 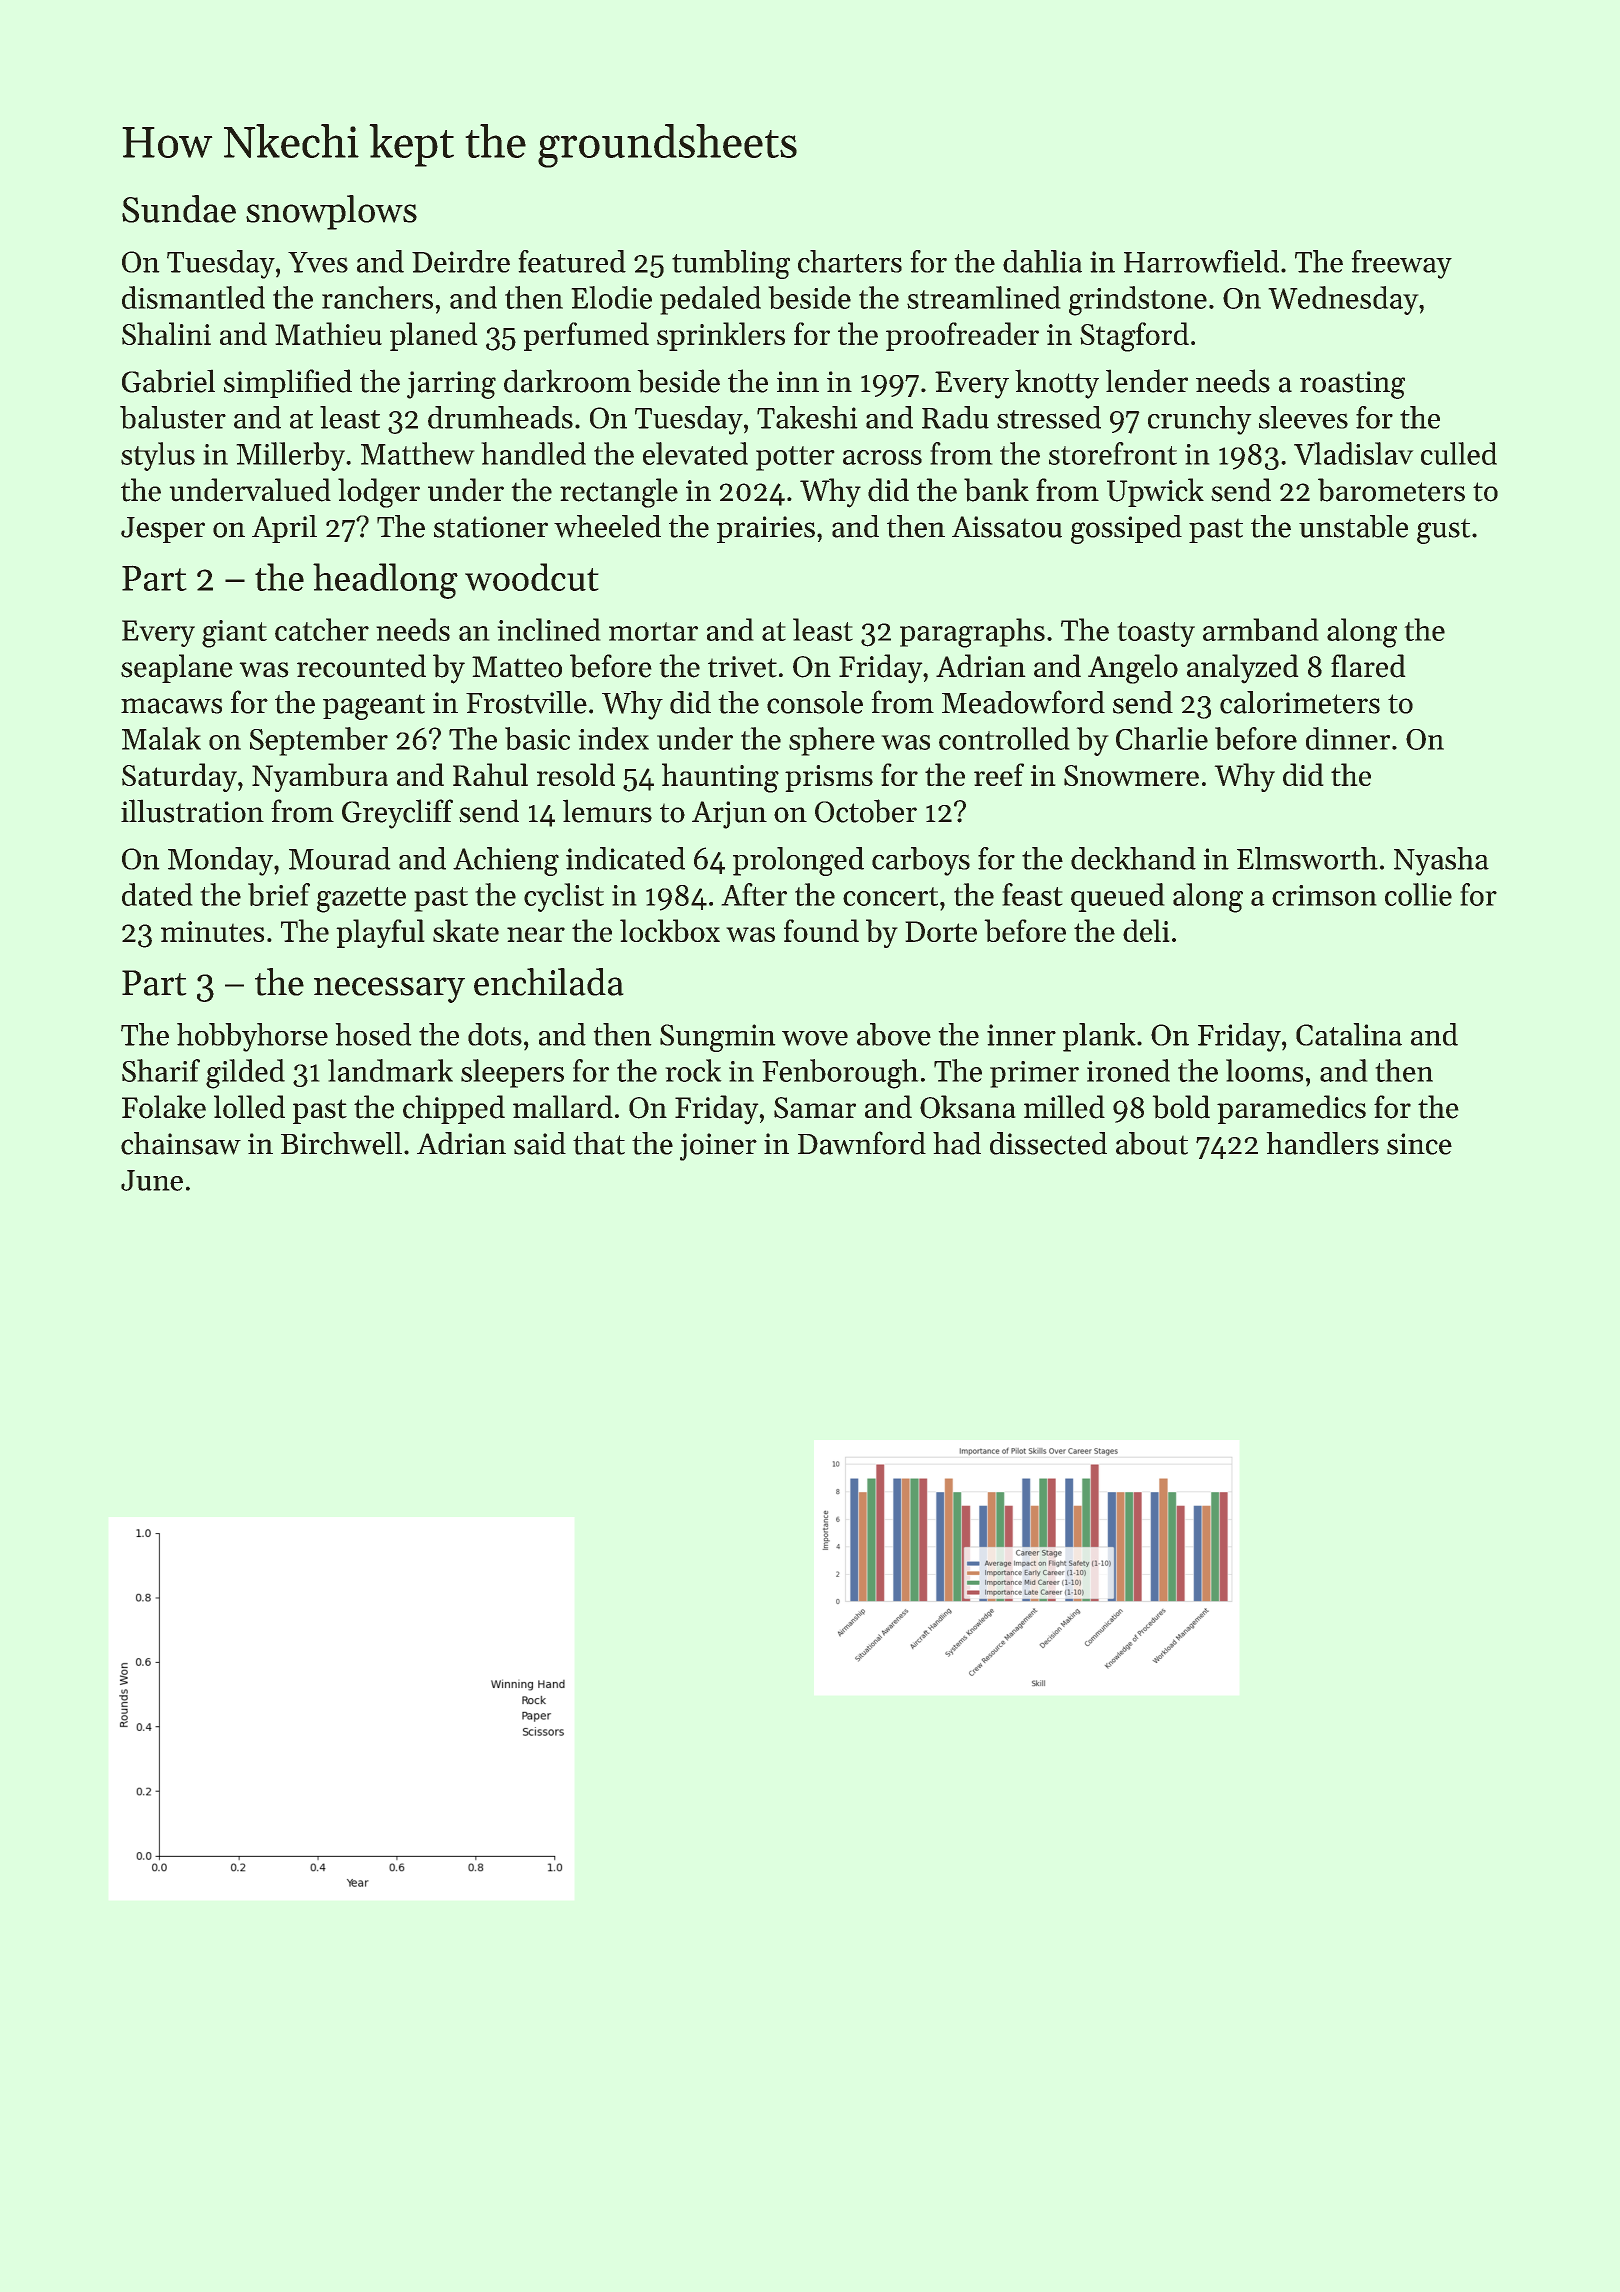 I want to click on Yves, so click(x=318, y=262).
